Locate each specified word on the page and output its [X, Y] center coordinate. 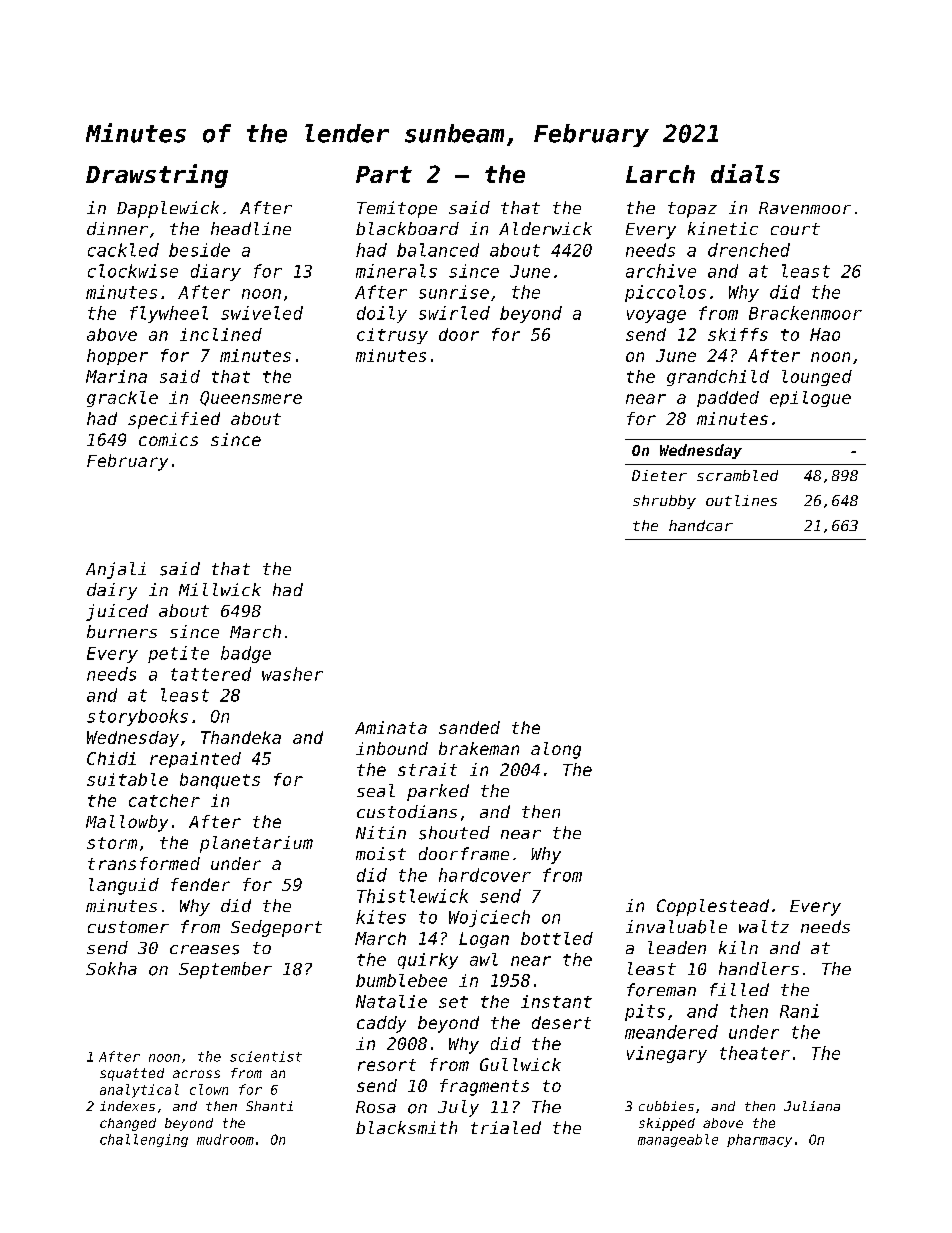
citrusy [392, 336]
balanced [438, 250]
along [556, 750]
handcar [701, 525]
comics [168, 439]
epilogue [810, 399]
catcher [164, 800]
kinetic [723, 228]
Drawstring [157, 176]
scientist [266, 1056]
